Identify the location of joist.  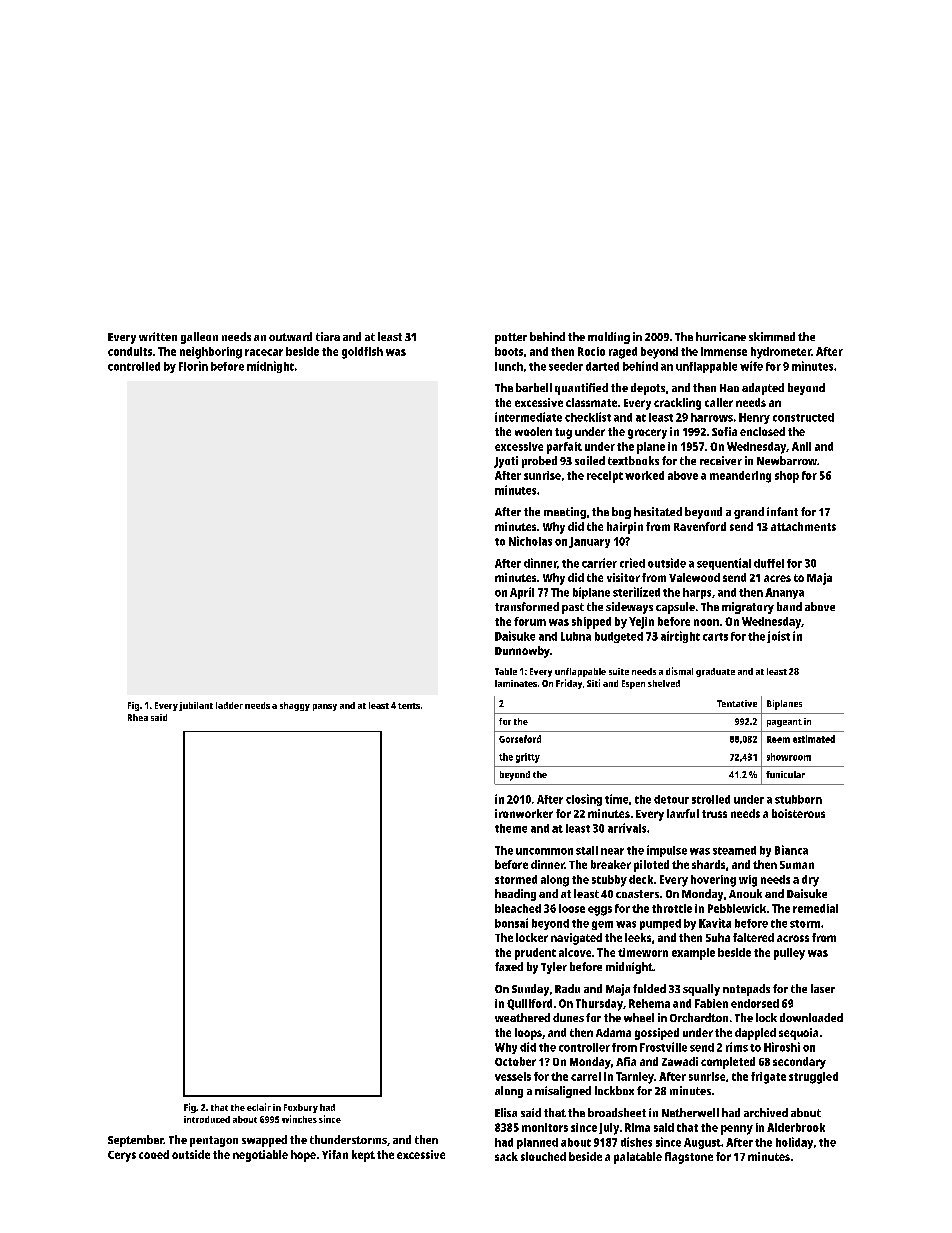
(778, 637).
